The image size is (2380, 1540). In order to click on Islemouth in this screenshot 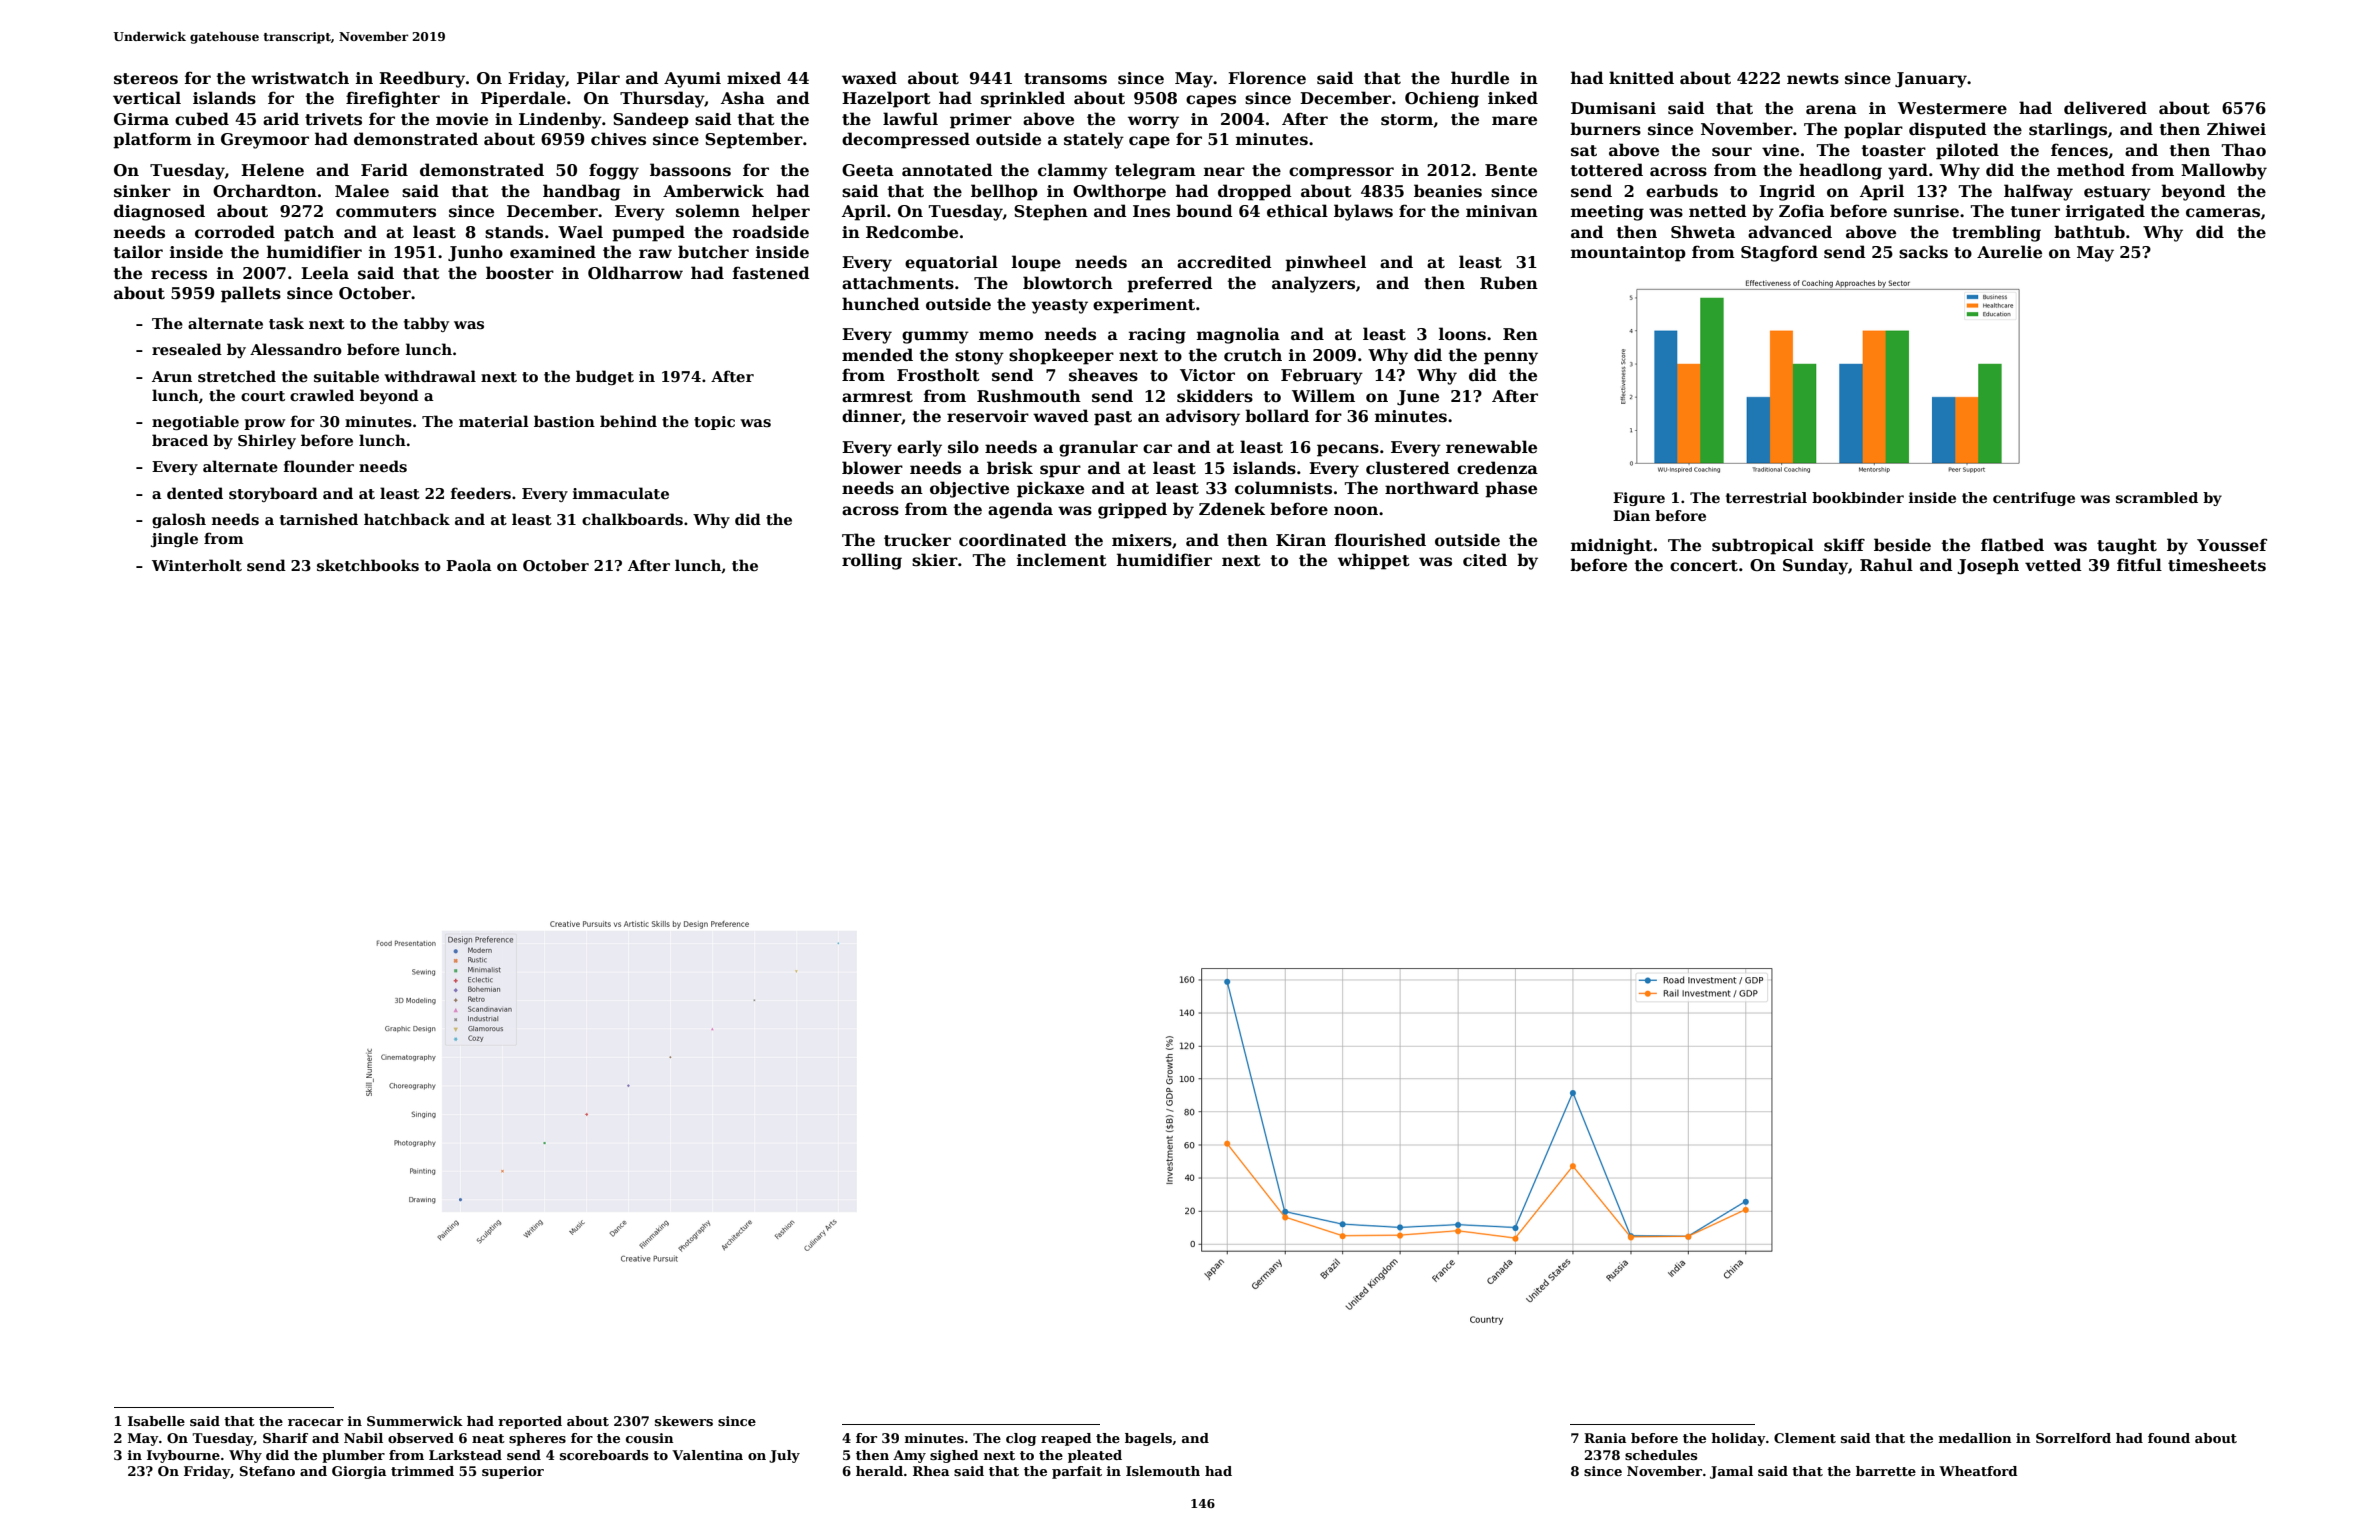, I will do `click(1163, 1471)`.
